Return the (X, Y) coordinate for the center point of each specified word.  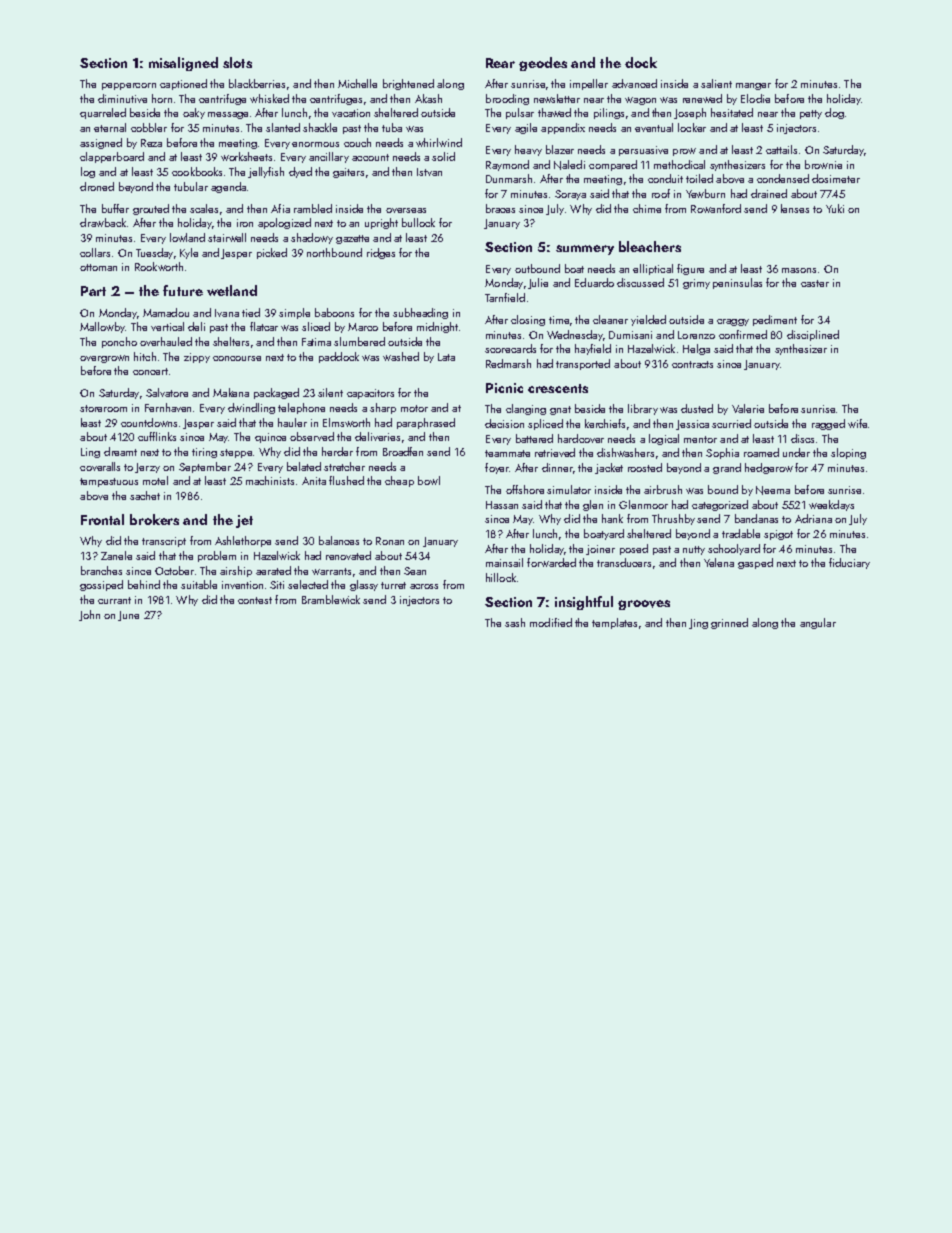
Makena (231, 392)
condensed (783, 178)
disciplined (813, 335)
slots (237, 62)
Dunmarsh (509, 178)
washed (401, 356)
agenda (228, 187)
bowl (429, 480)
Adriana (813, 518)
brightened (408, 84)
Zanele (116, 555)
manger (753, 86)
